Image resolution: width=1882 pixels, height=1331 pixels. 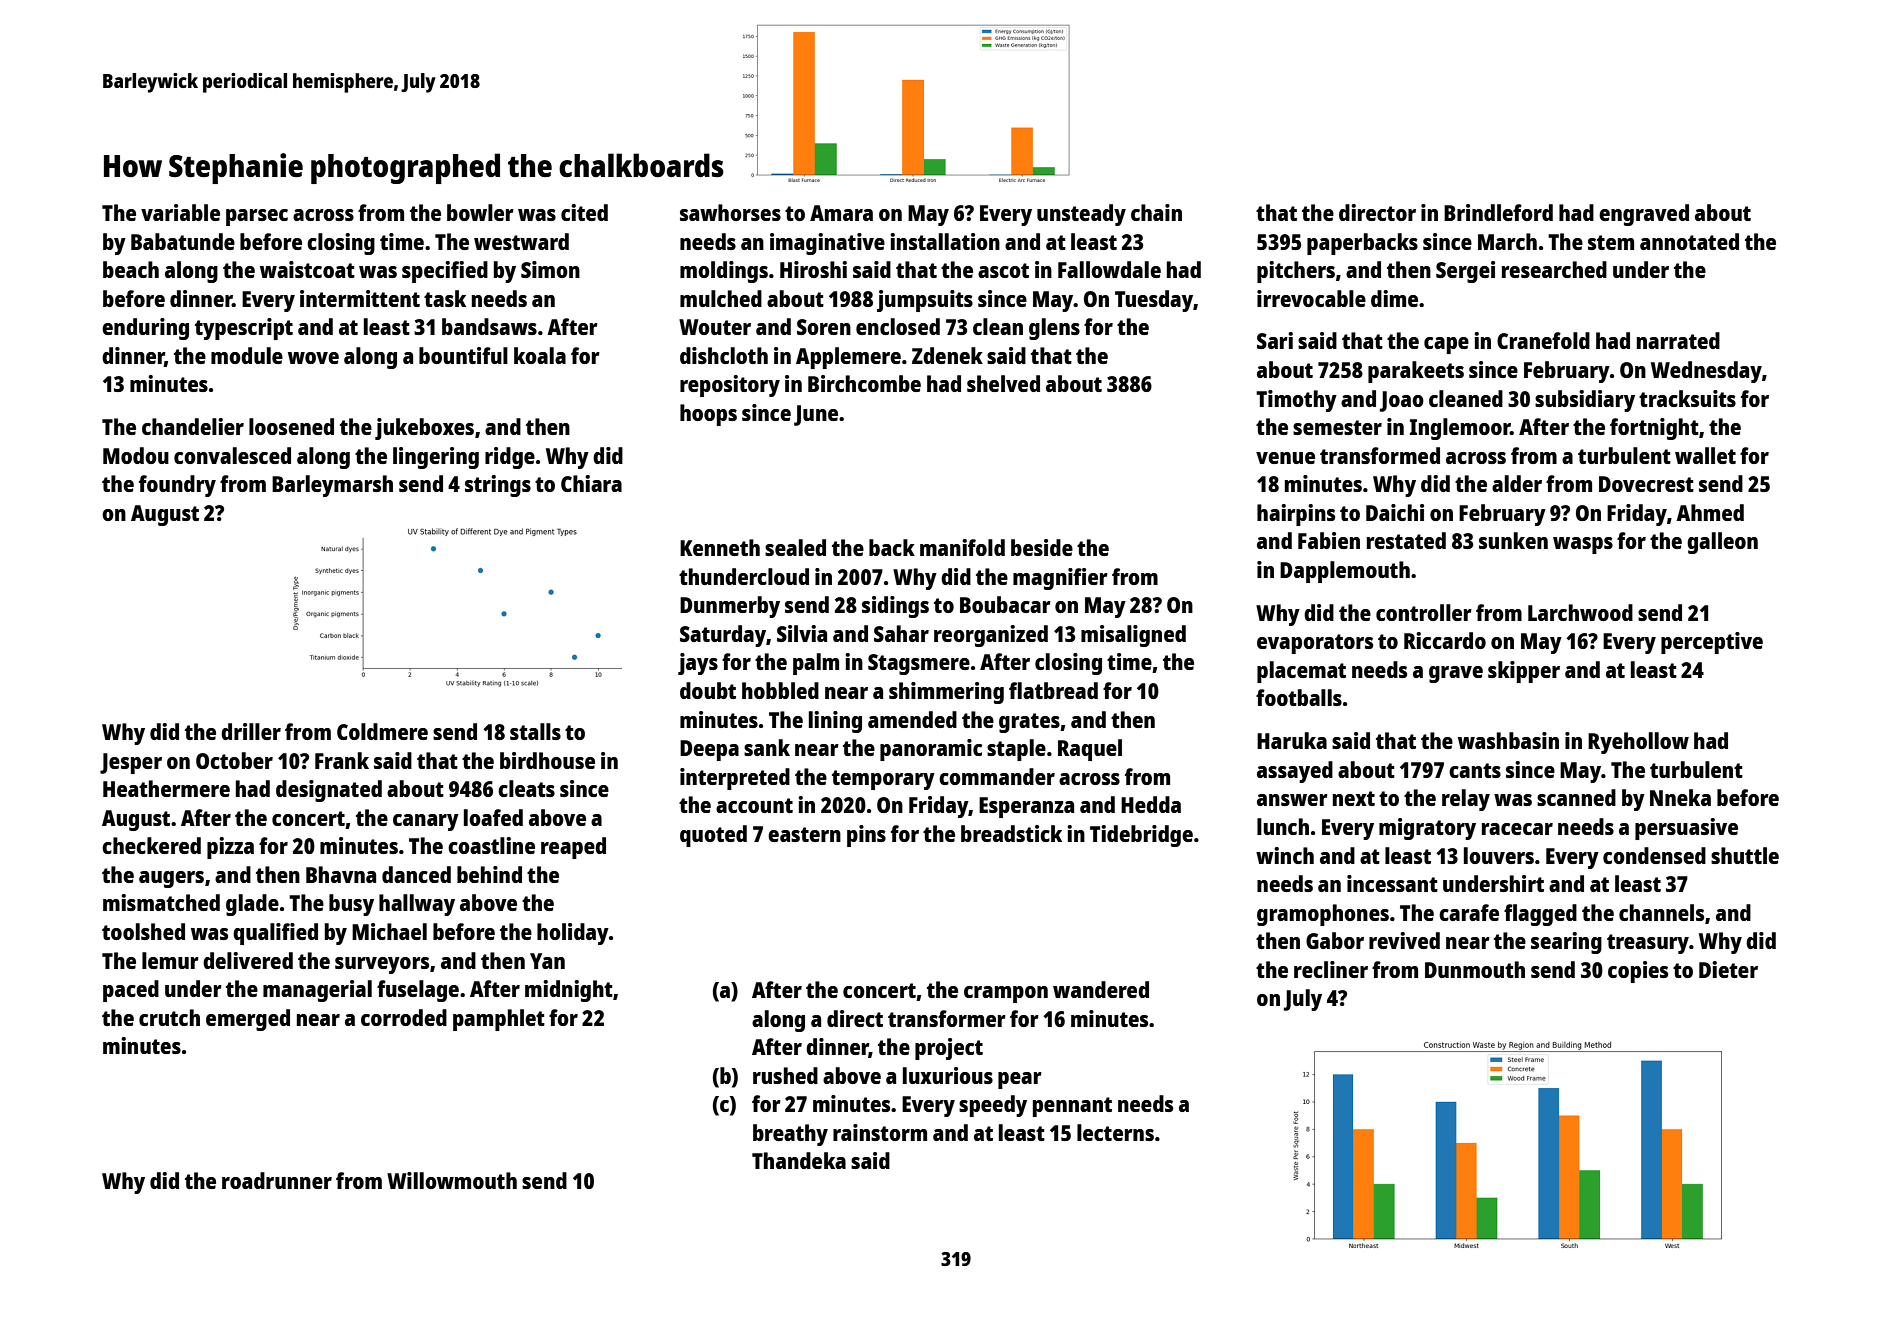 I want to click on lecterns, so click(x=1115, y=1132).
